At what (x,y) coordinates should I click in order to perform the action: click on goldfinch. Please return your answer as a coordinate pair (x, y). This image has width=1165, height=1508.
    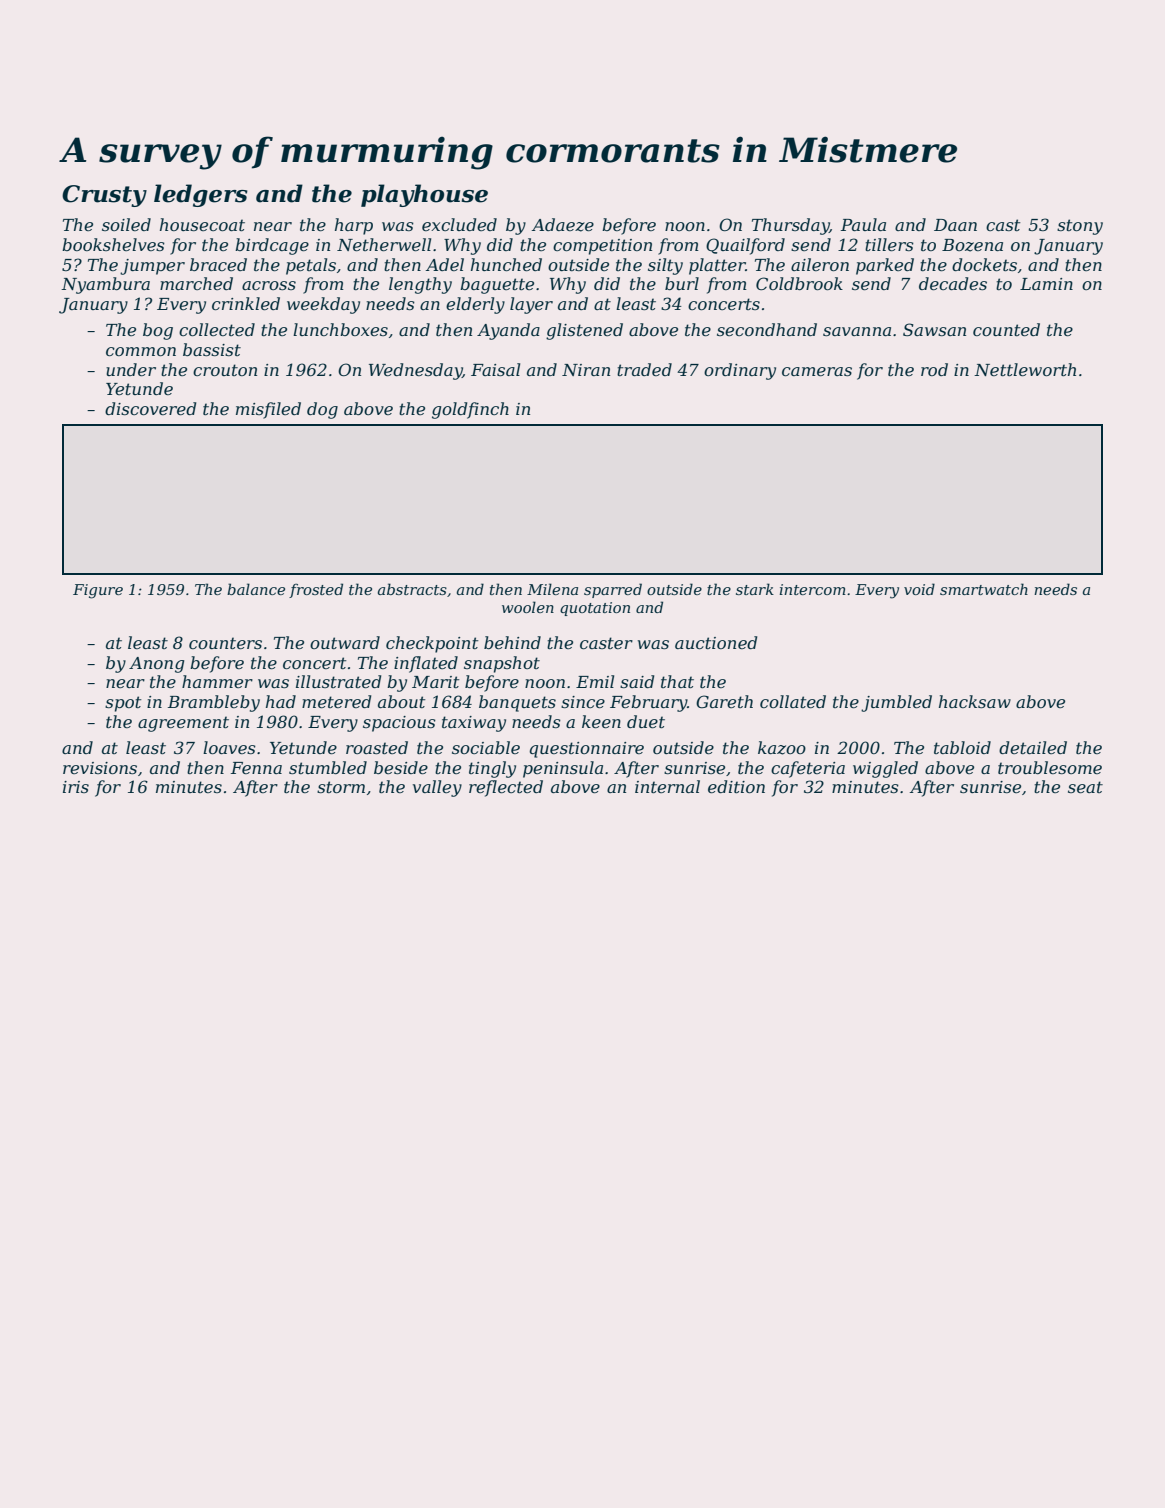
    Looking at the image, I should click on (470, 410).
